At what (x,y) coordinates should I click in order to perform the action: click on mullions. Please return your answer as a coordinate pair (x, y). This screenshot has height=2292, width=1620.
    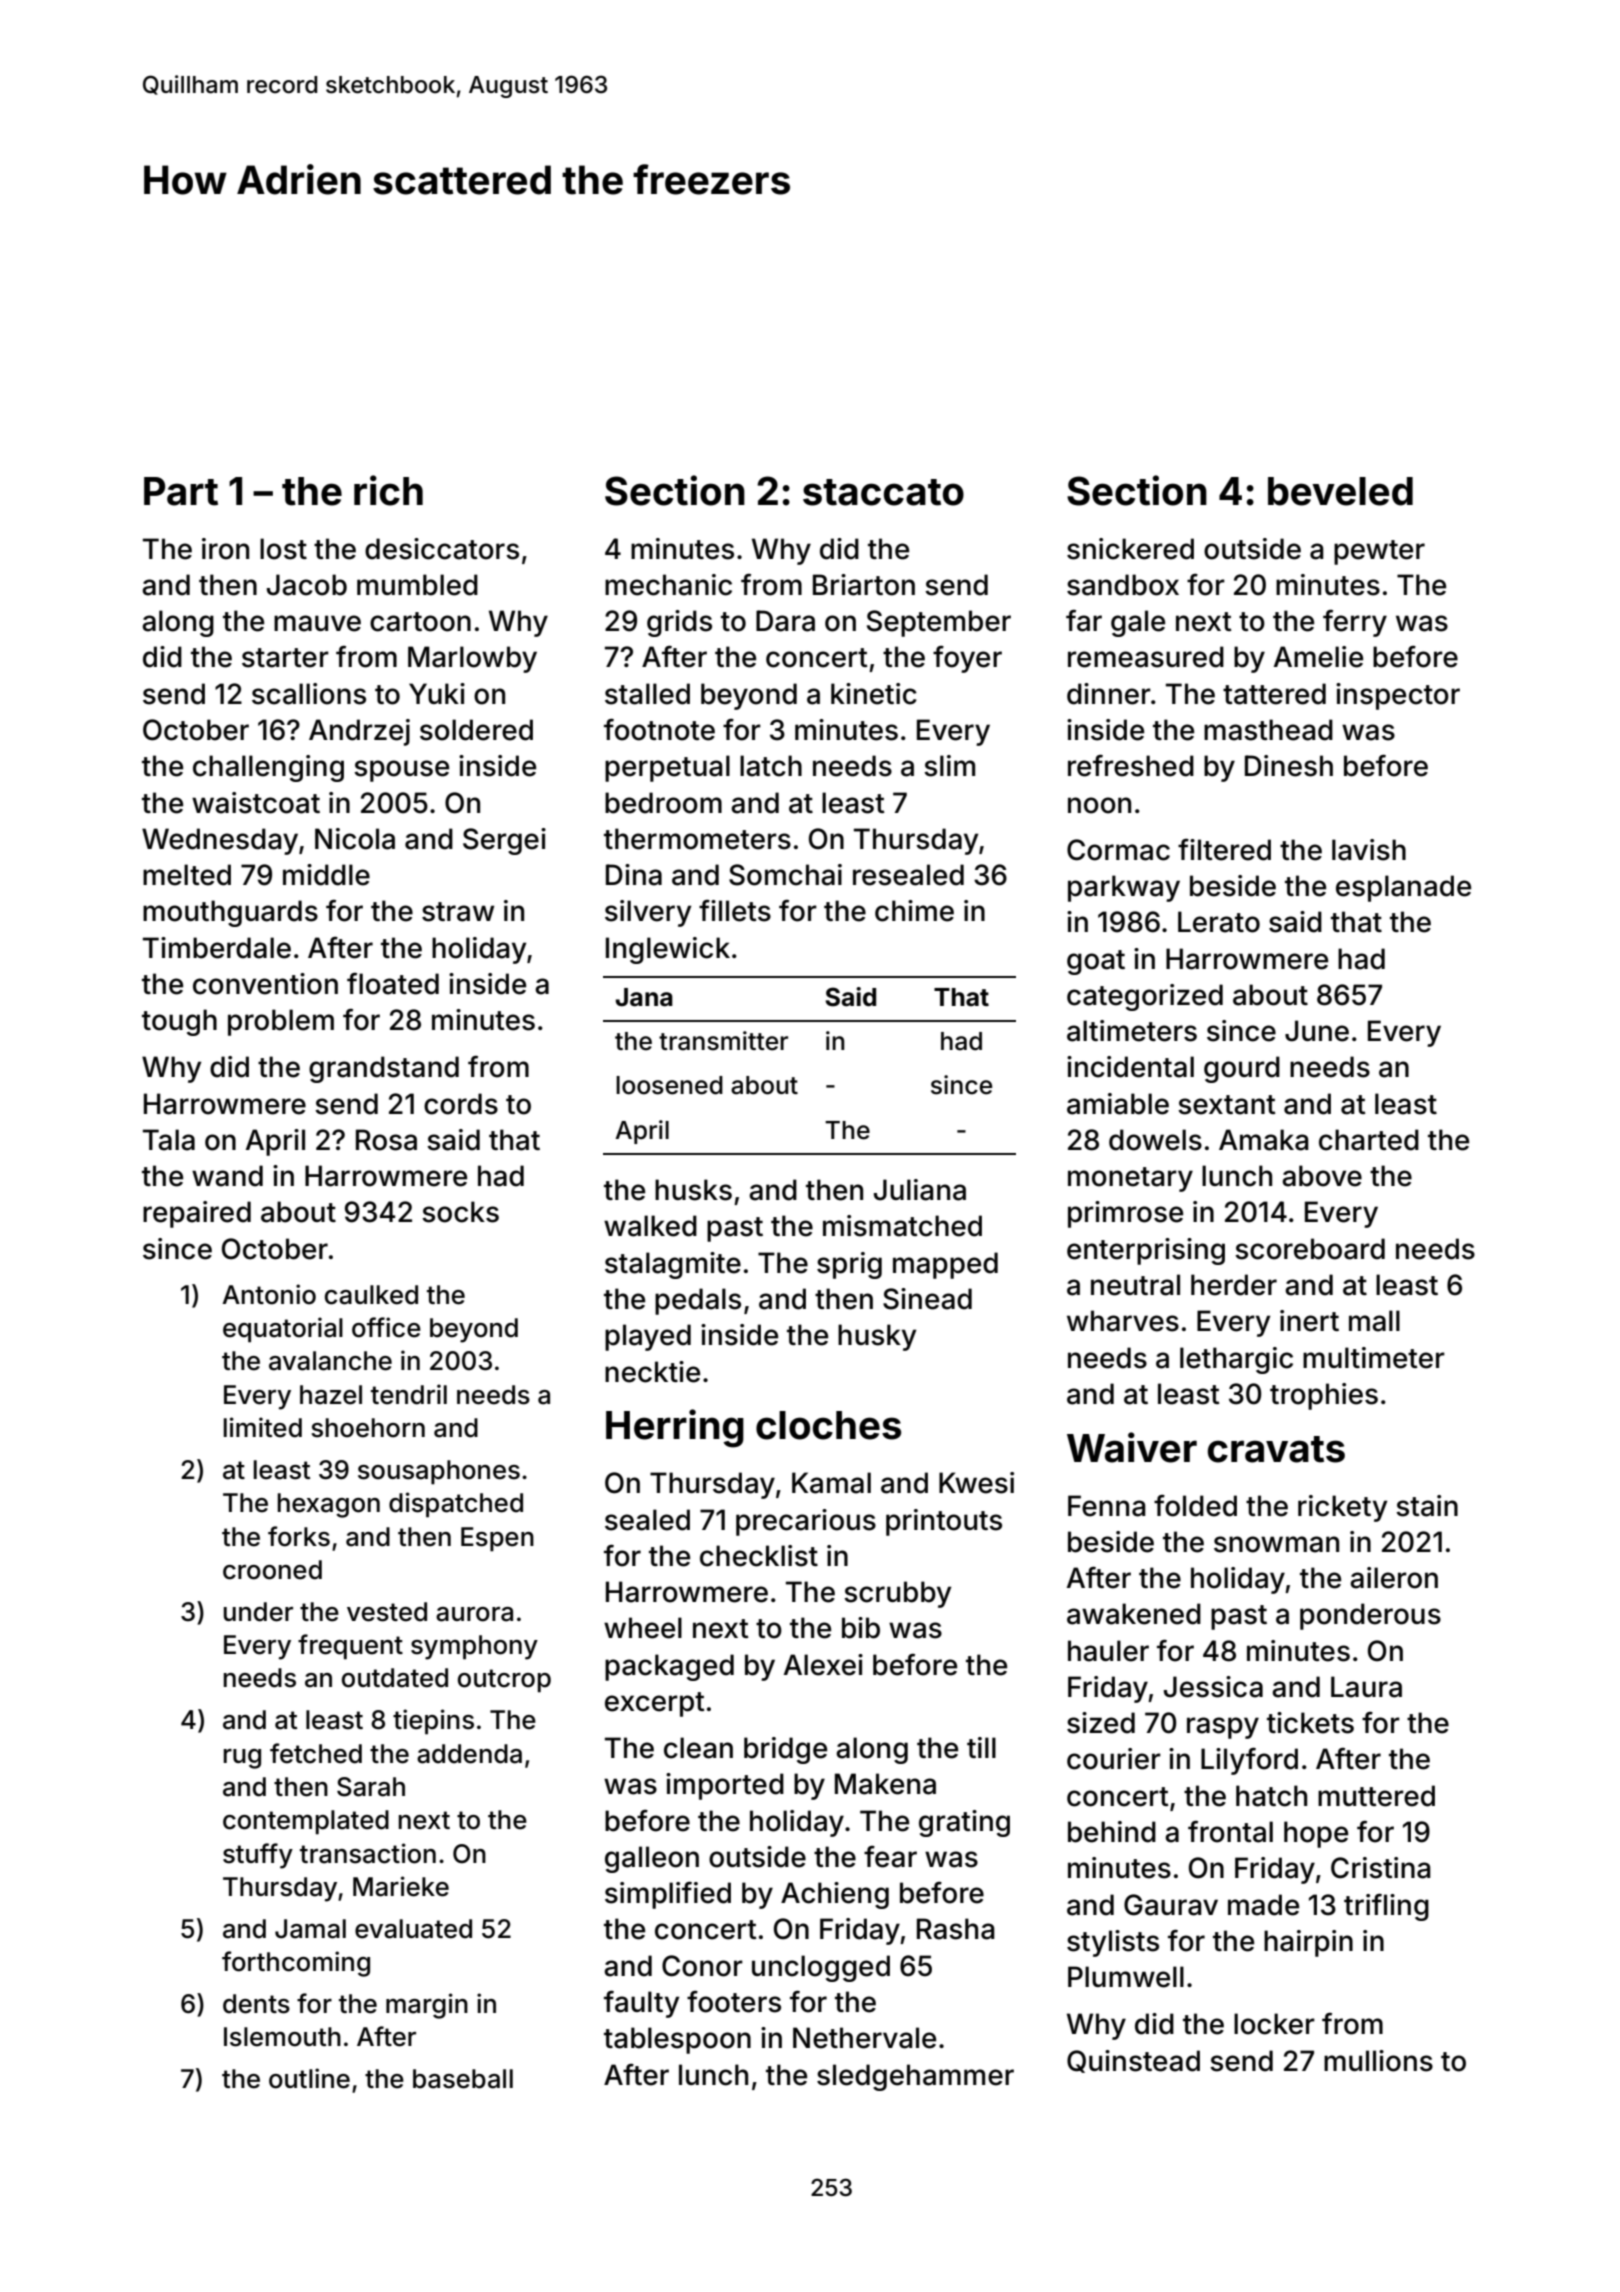
    Looking at the image, I should click on (1378, 2061).
